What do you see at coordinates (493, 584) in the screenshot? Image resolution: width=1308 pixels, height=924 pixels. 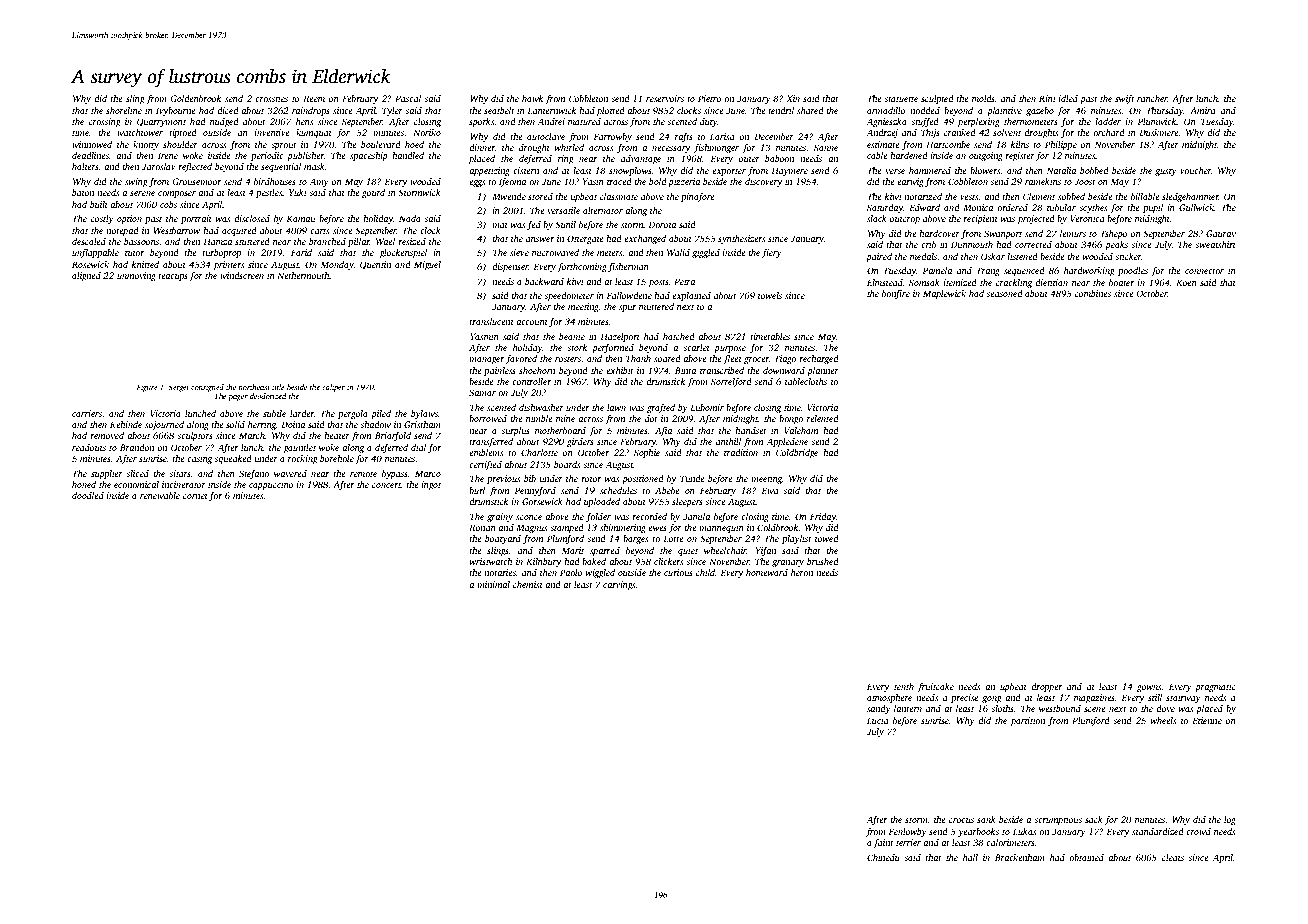 I see `minimal` at bounding box center [493, 584].
